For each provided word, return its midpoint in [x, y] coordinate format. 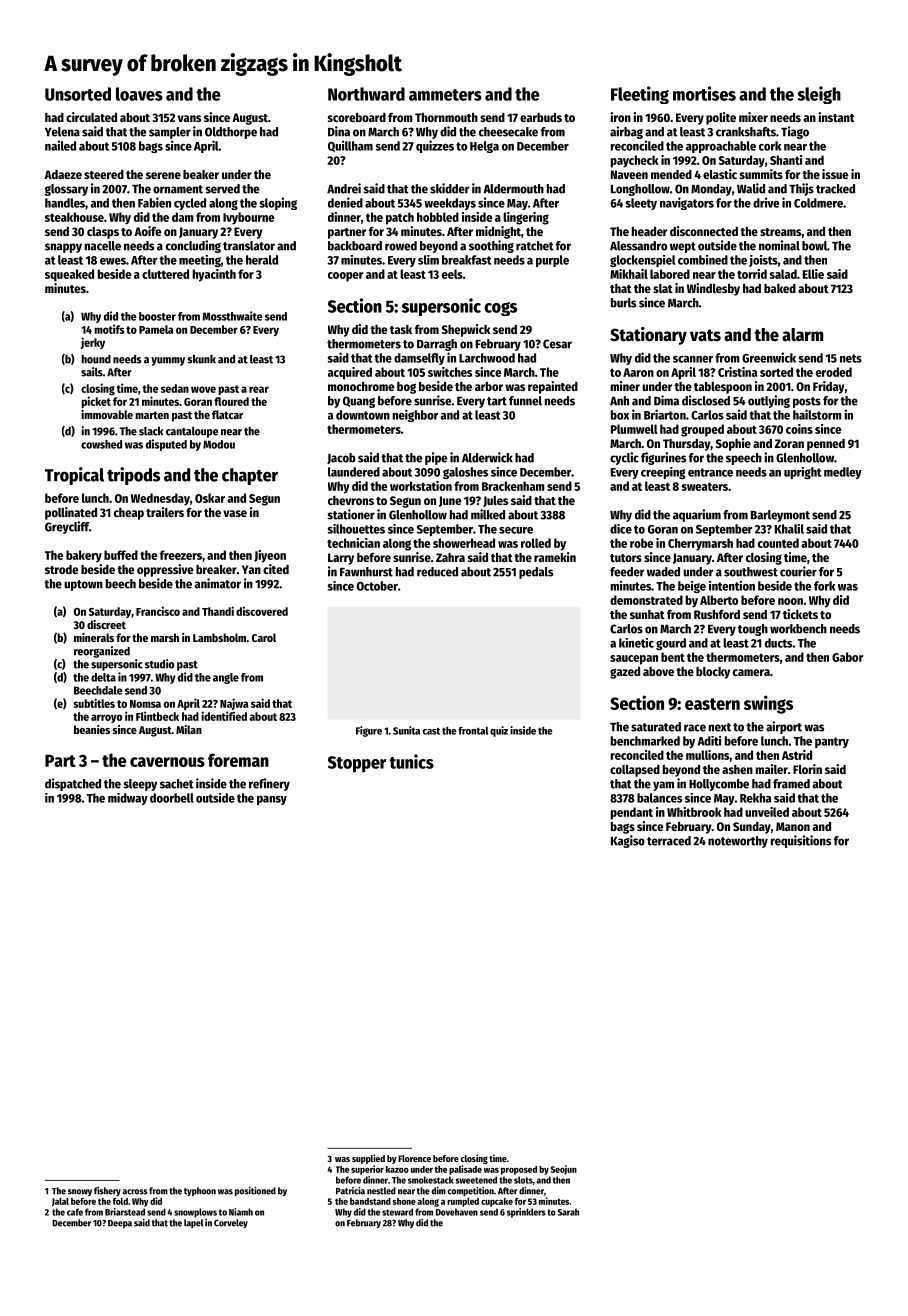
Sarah [568, 1212]
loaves [139, 94]
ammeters [445, 95]
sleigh [819, 95]
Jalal [60, 1202]
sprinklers [526, 1213]
